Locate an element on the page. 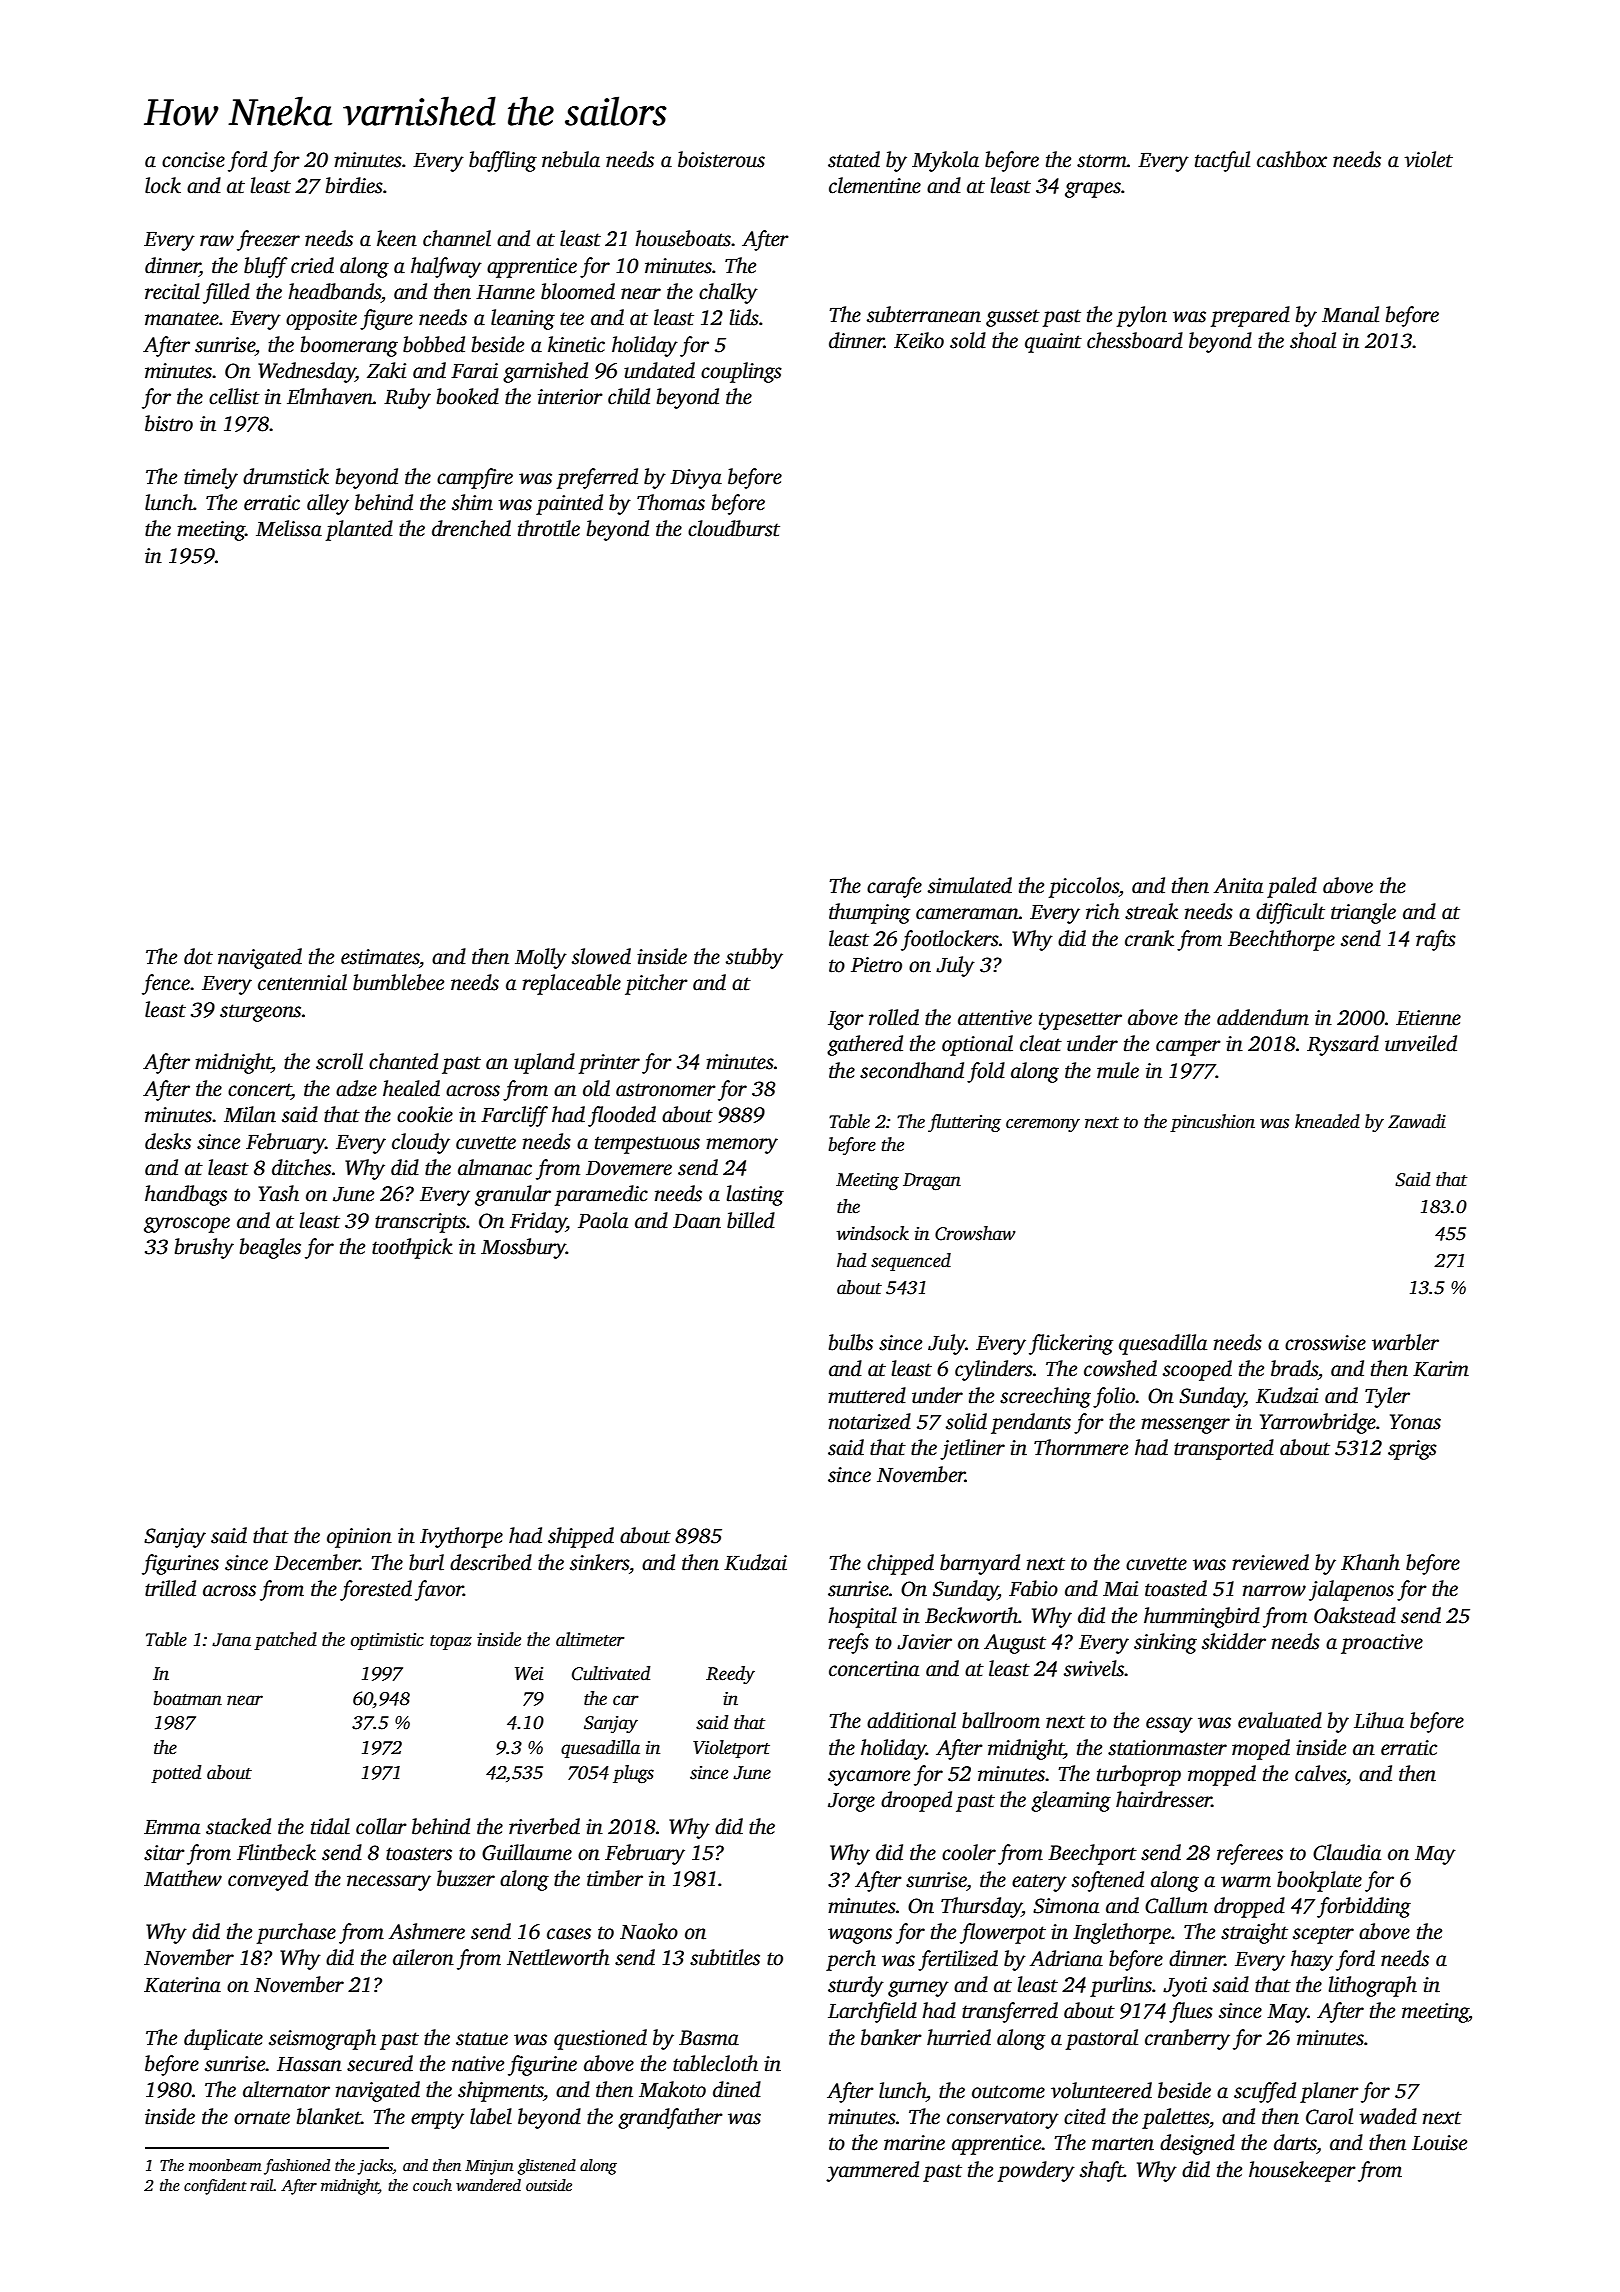 The width and height of the document is (1620, 2292). flooded is located at coordinates (622, 1116).
